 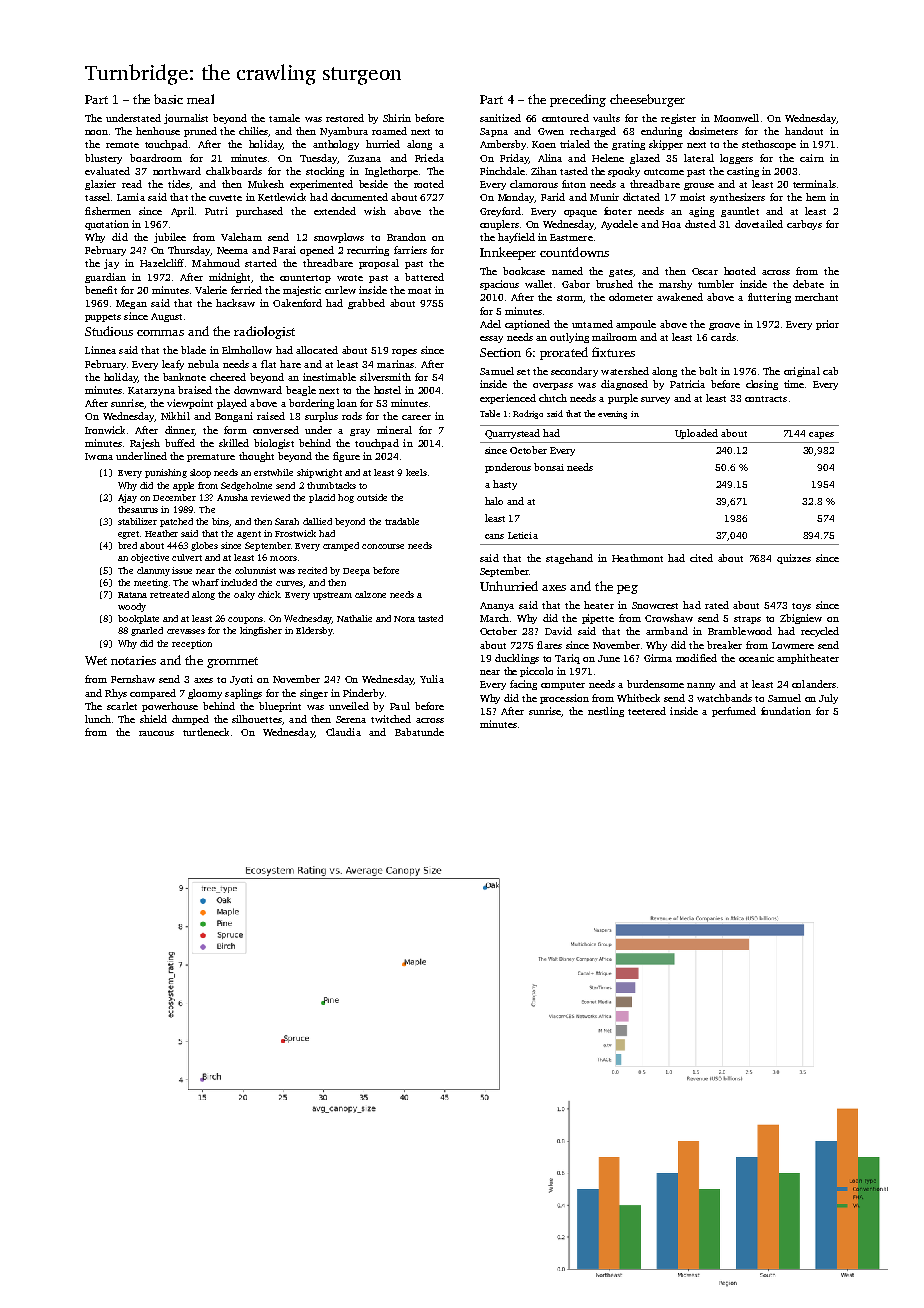 What do you see at coordinates (200, 99) in the screenshot?
I see `meal` at bounding box center [200, 99].
